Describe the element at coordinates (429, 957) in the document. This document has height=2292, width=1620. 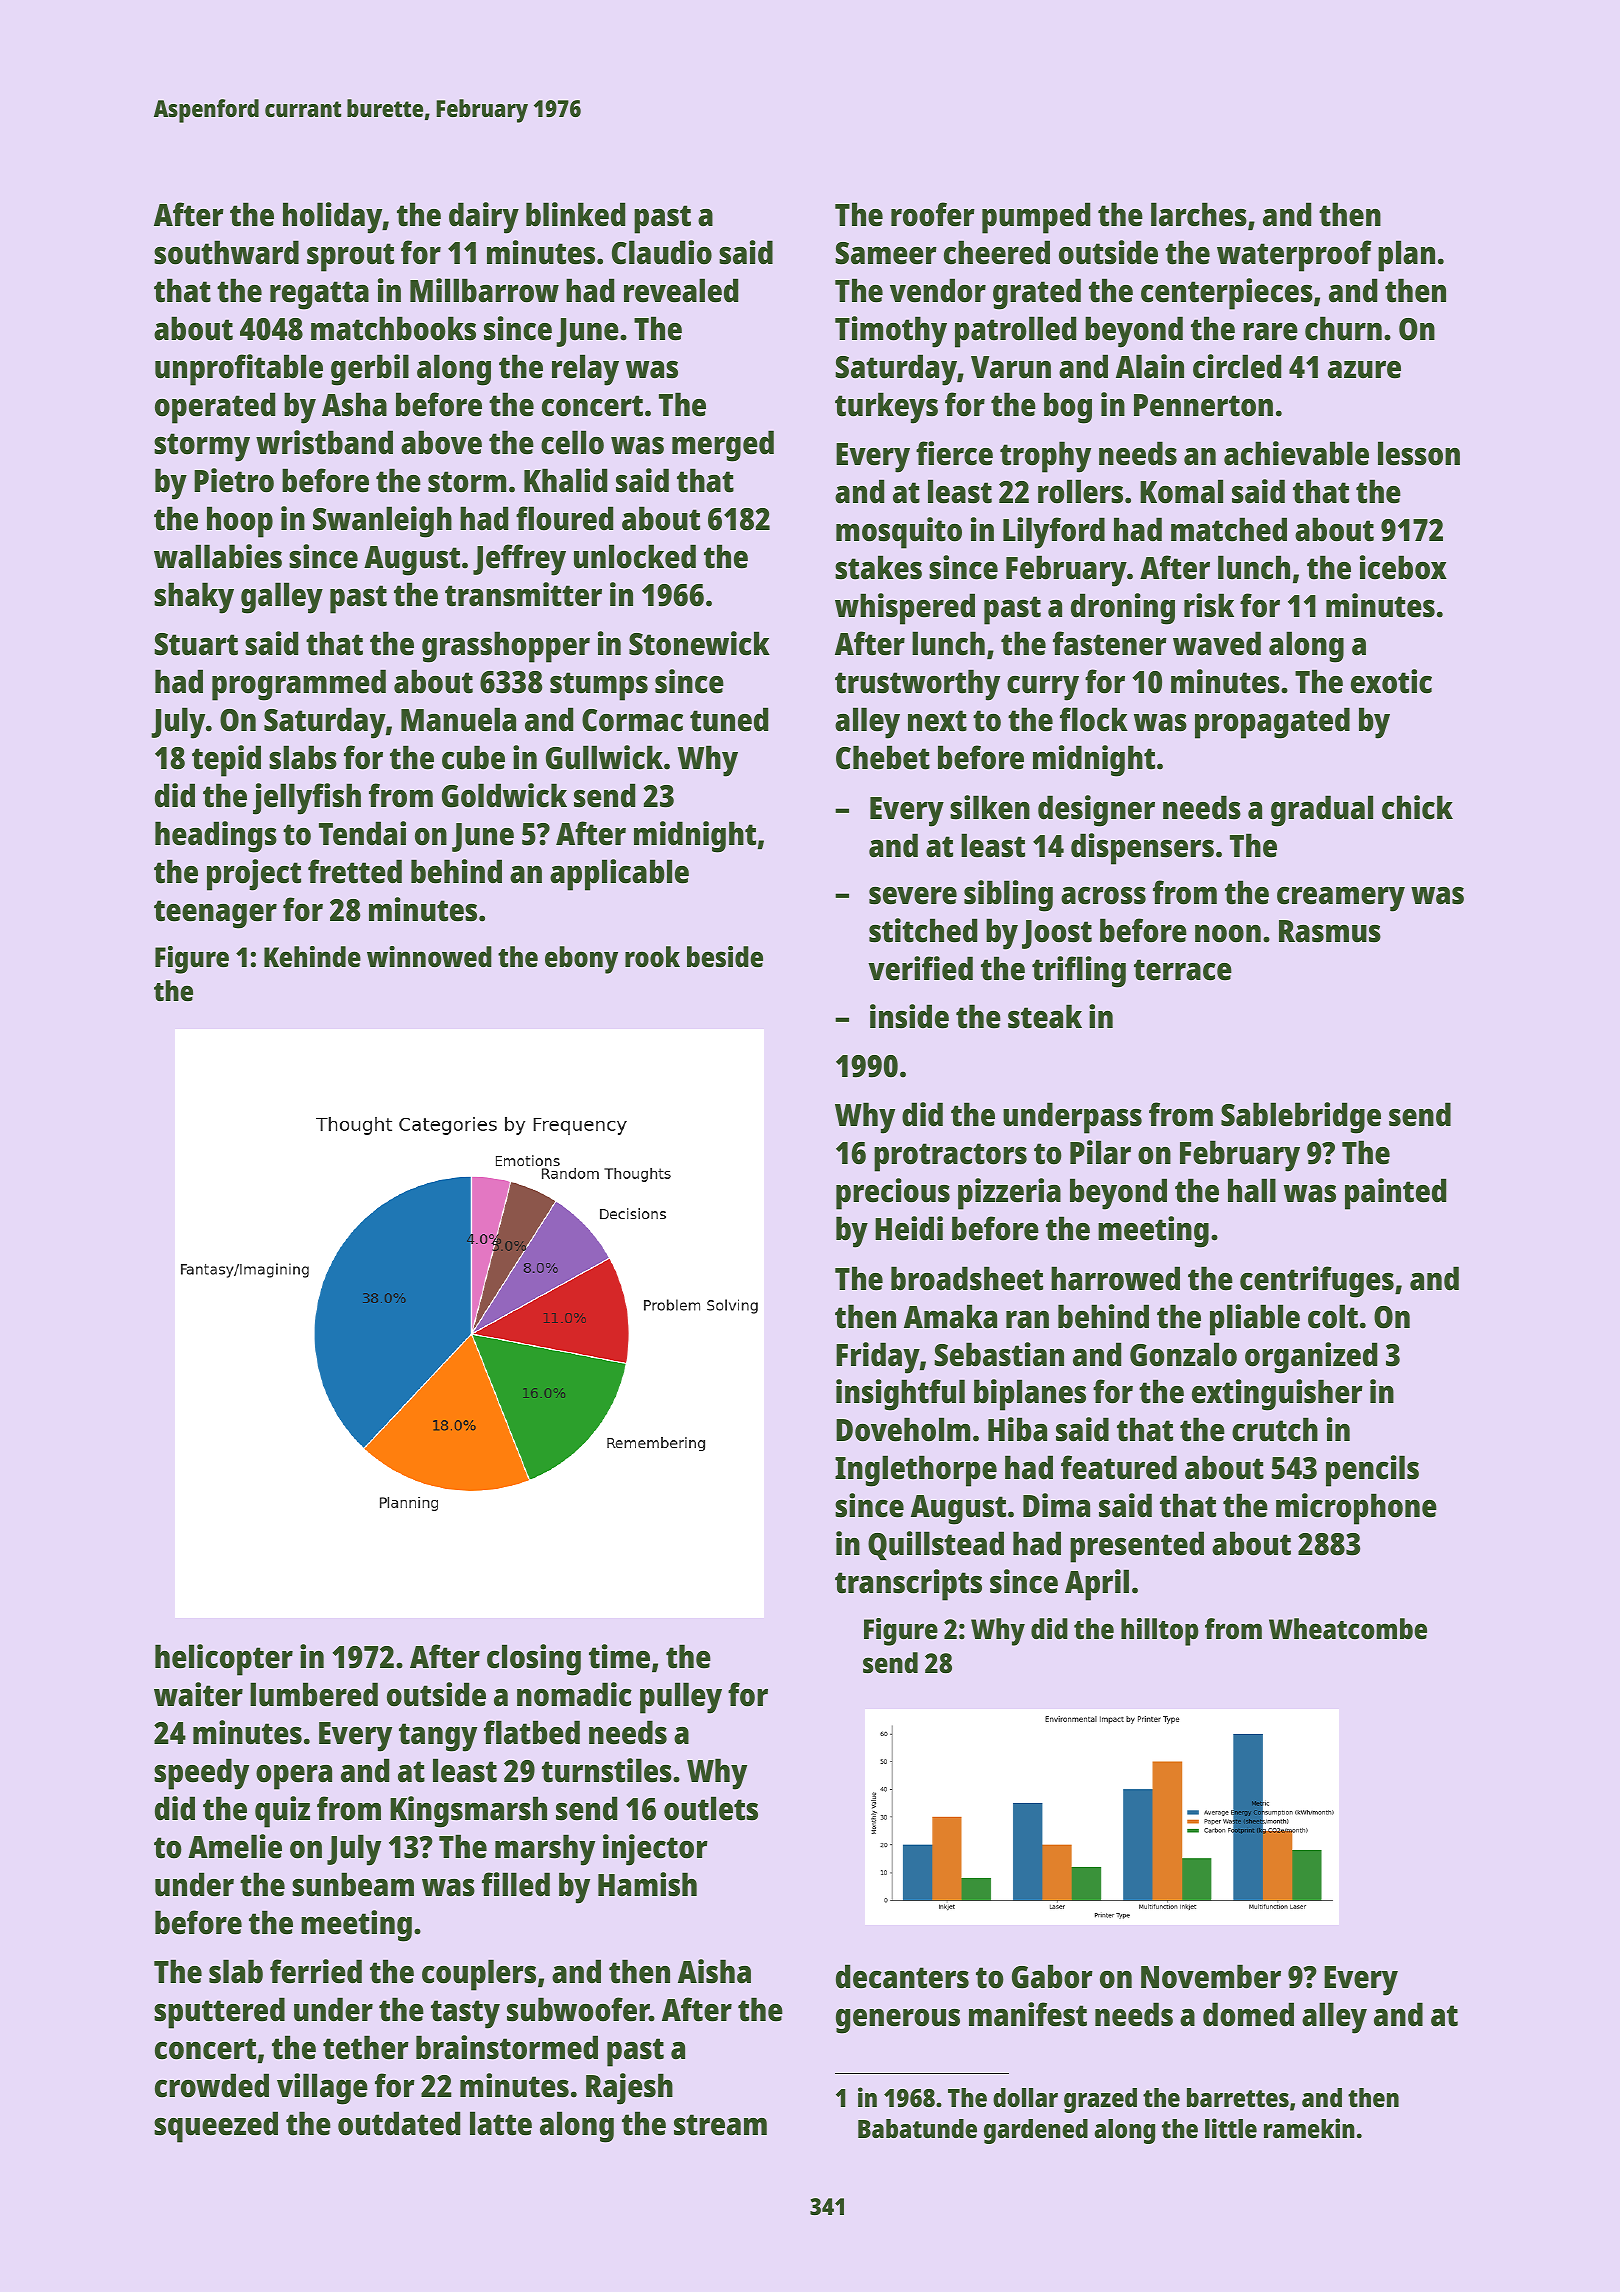
I see `winnowed` at that location.
